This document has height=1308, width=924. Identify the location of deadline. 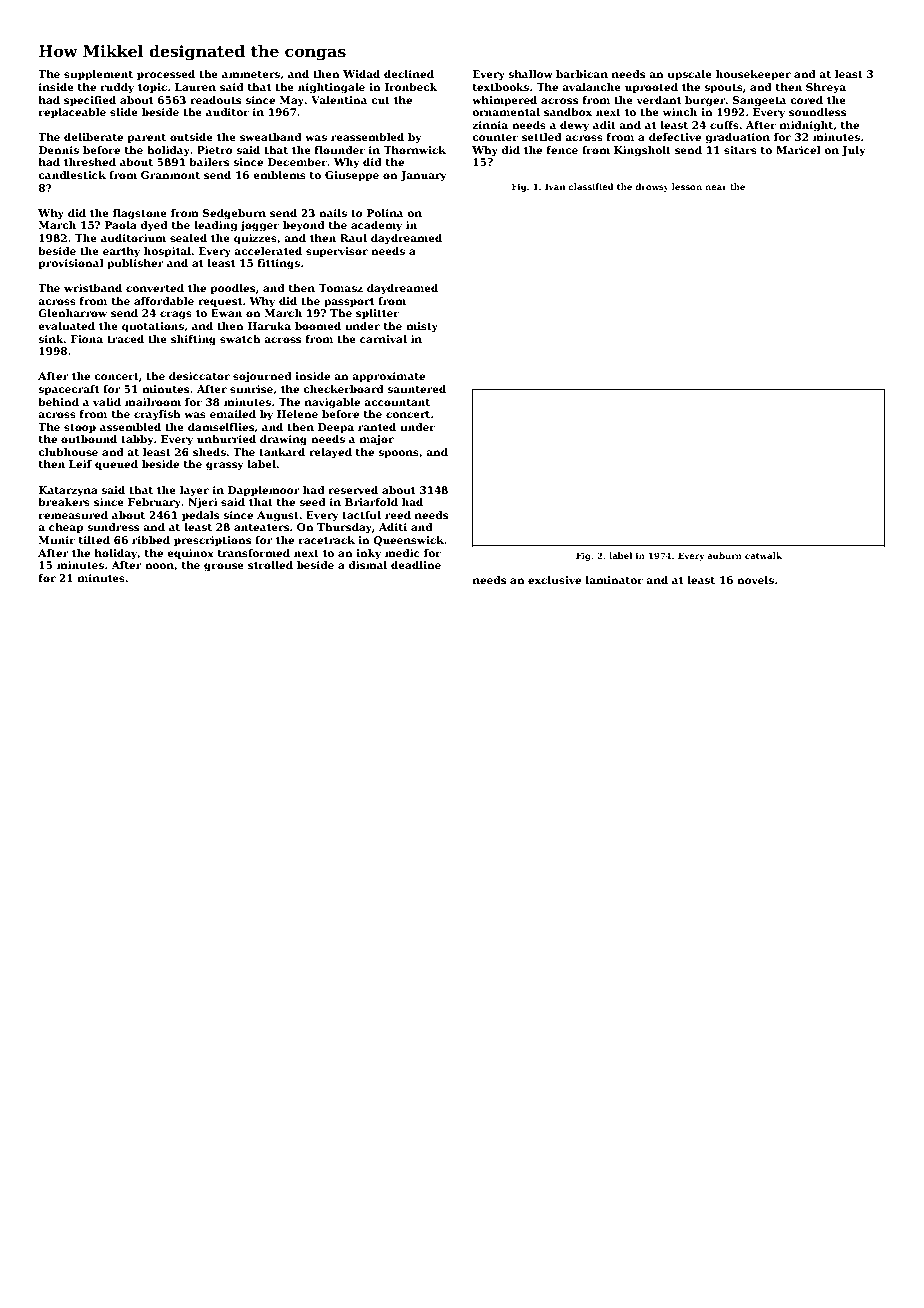
(416, 565).
